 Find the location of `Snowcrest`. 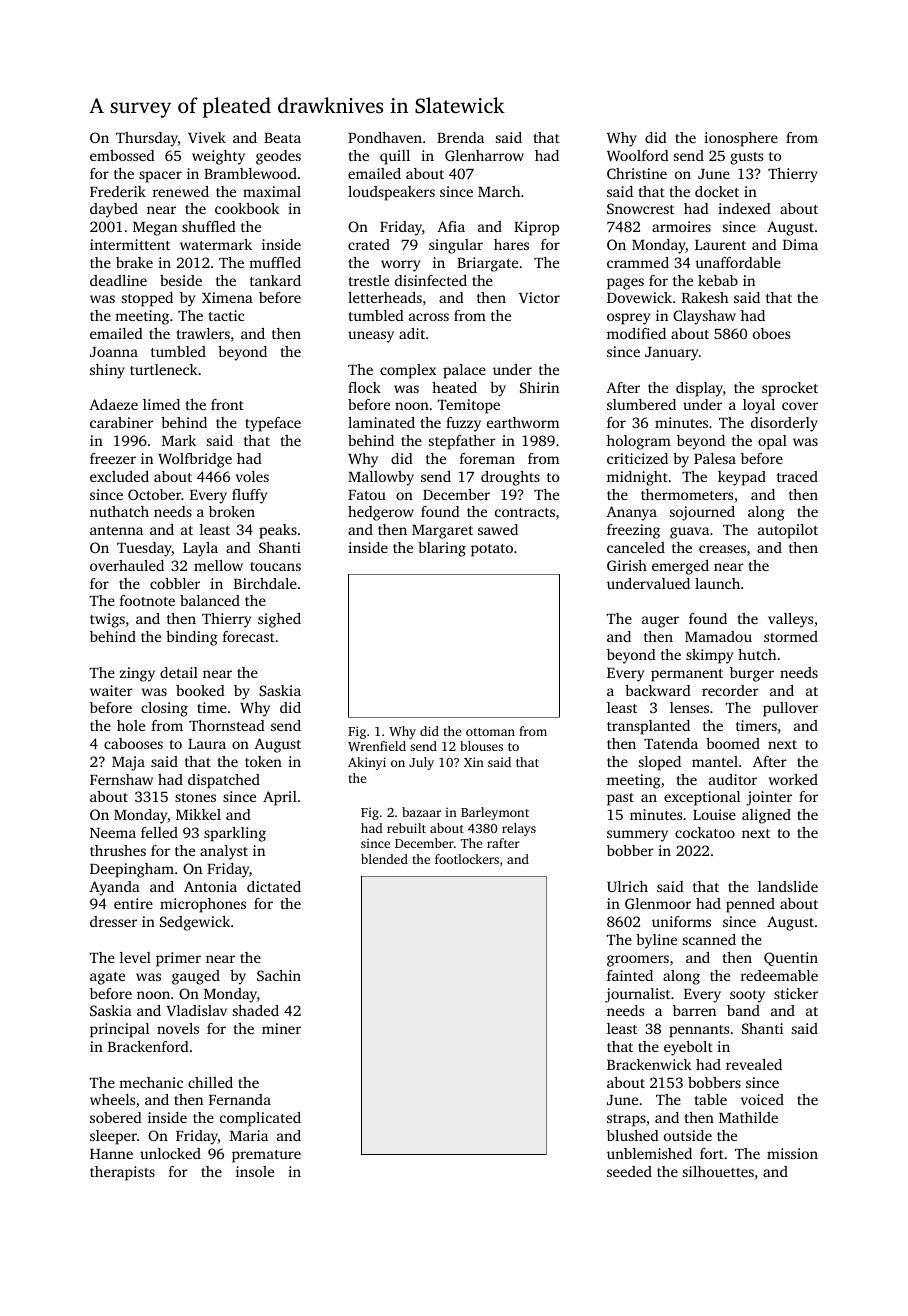

Snowcrest is located at coordinates (640, 208).
